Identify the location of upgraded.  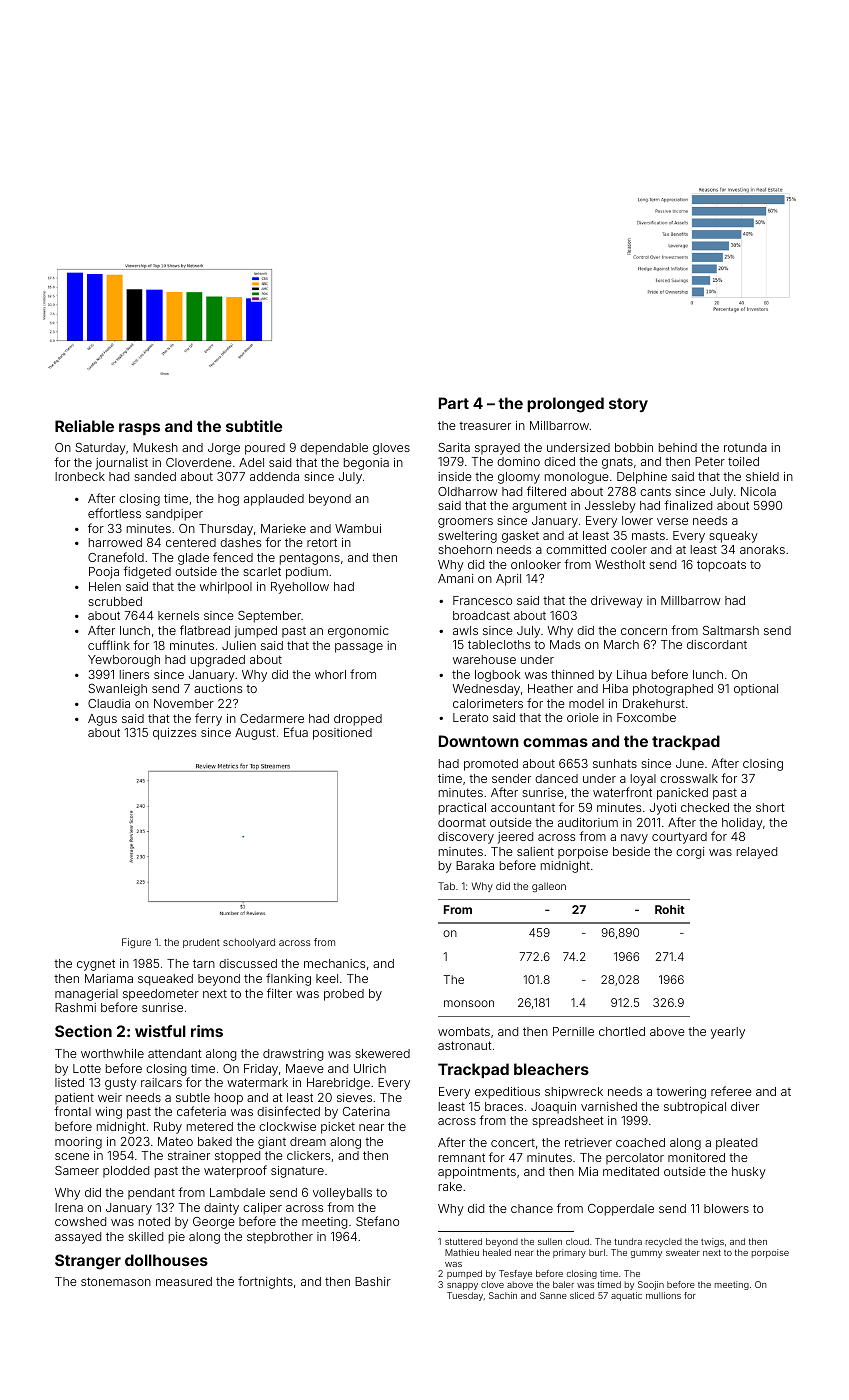
(218, 661).
